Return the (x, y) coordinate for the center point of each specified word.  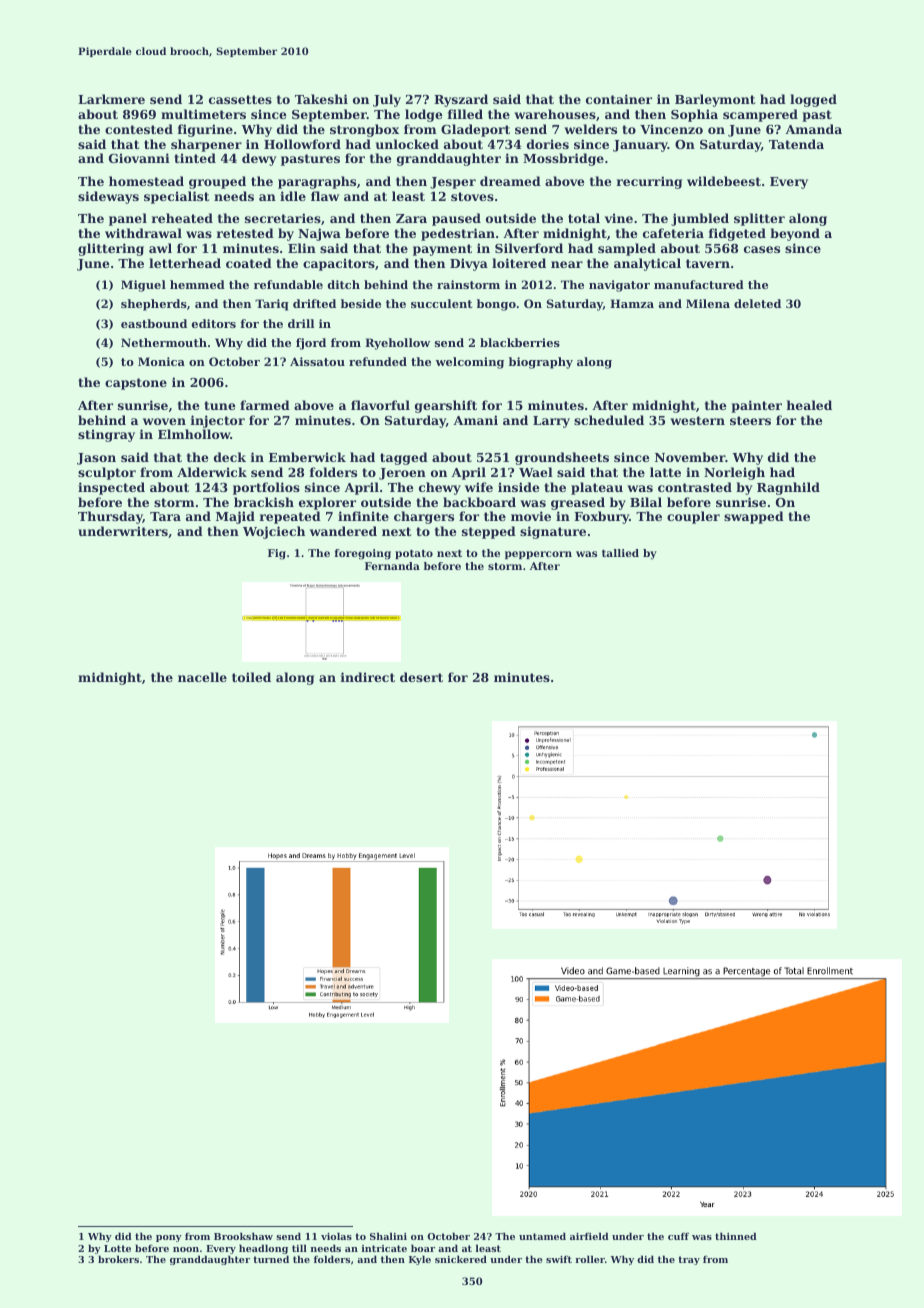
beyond (795, 234)
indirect (368, 677)
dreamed (510, 181)
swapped (754, 517)
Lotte (117, 1248)
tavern (708, 263)
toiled (251, 677)
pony (169, 1238)
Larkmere (111, 99)
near (567, 264)
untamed (542, 1236)
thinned (736, 1236)
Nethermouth (164, 342)
